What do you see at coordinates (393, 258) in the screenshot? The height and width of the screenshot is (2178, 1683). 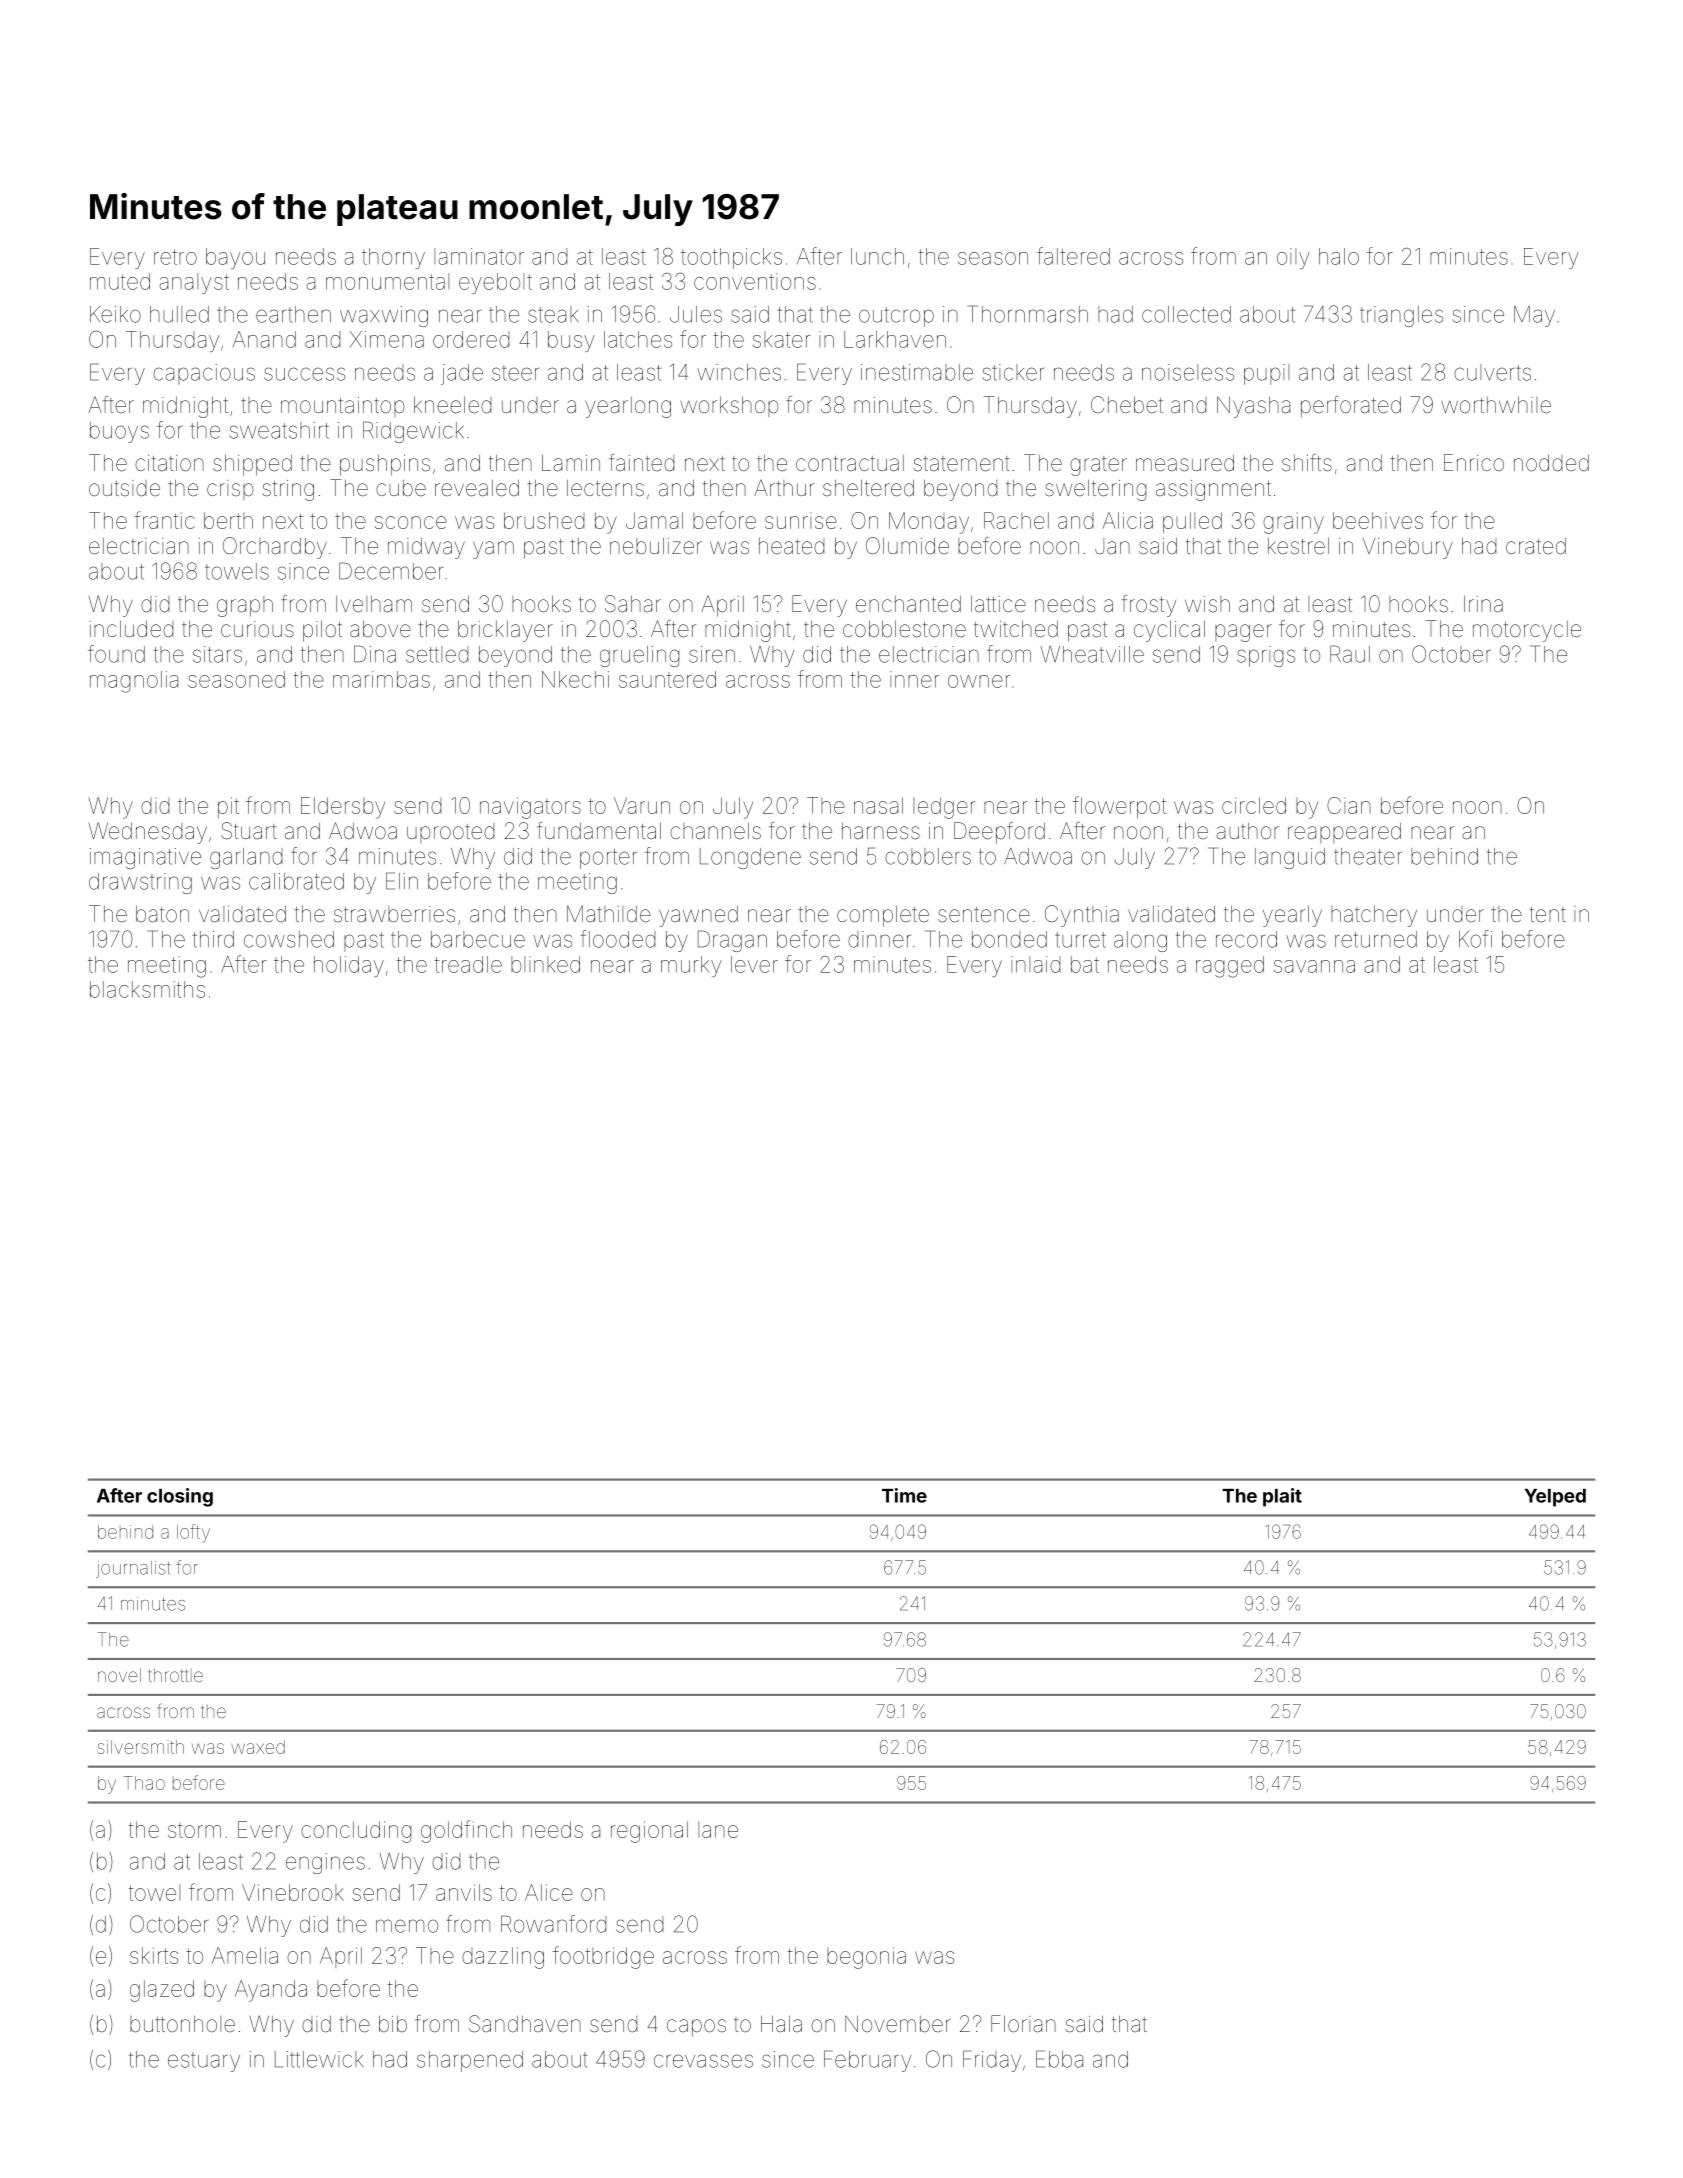 I see `thorny` at bounding box center [393, 258].
